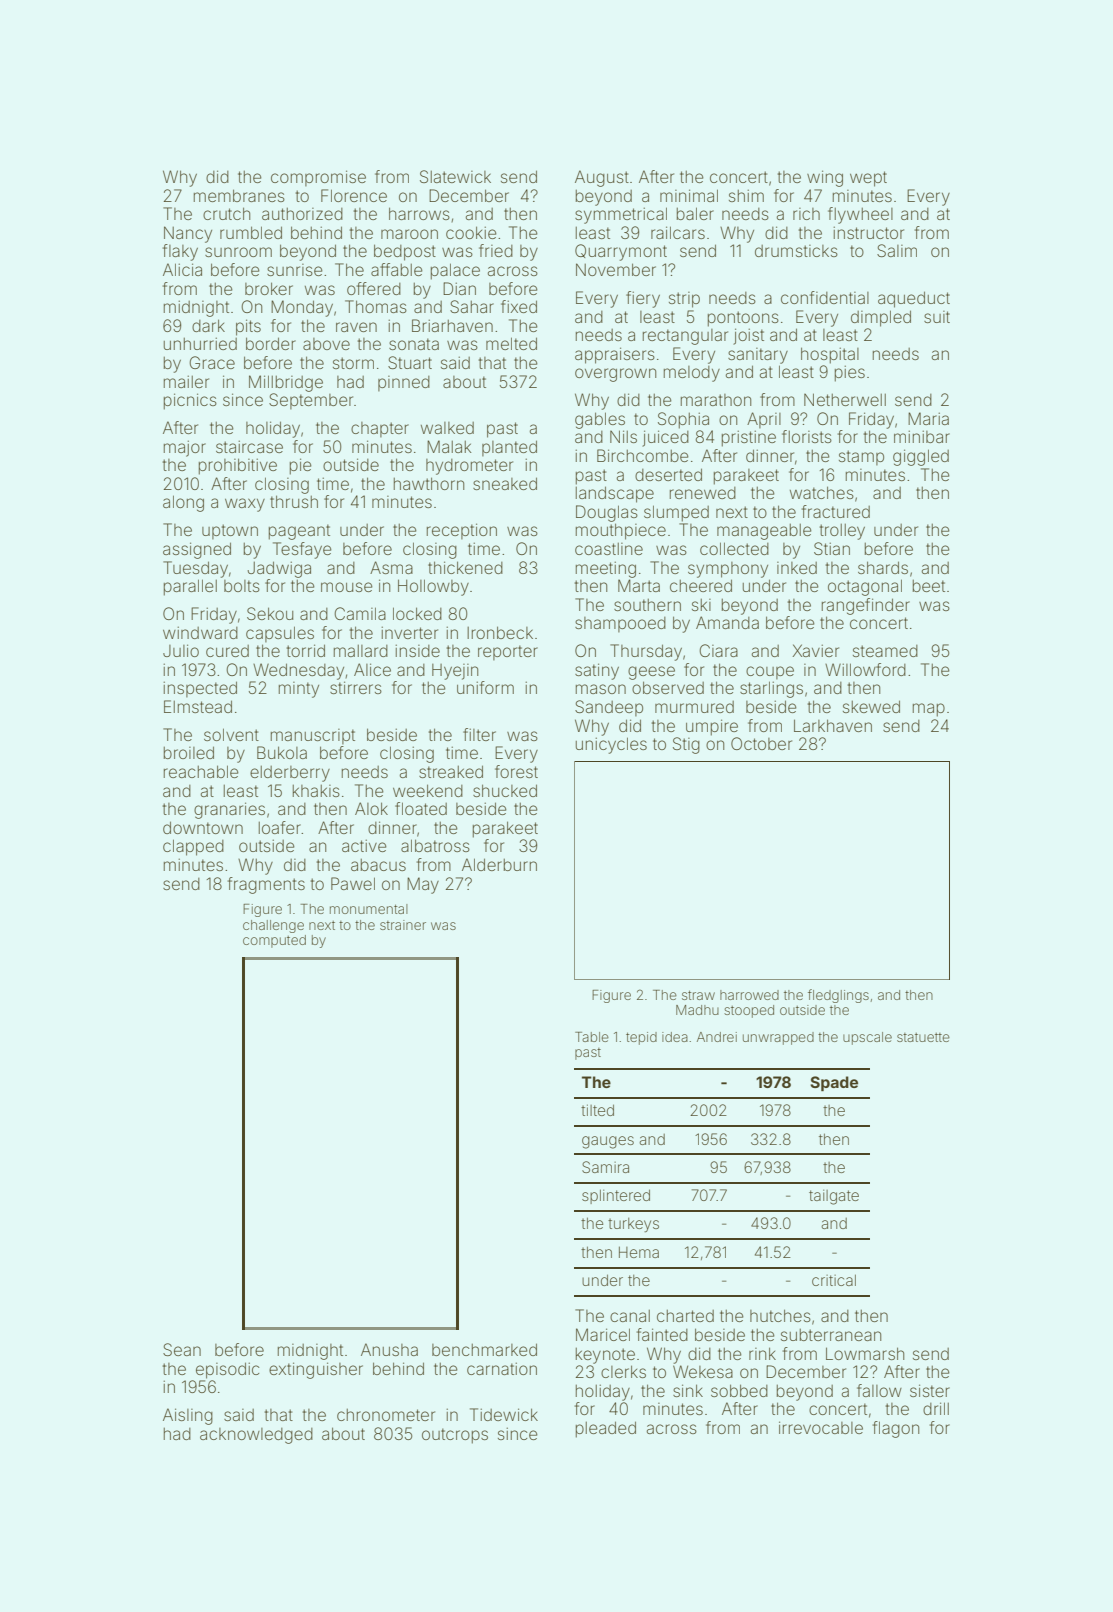  I want to click on computed, so click(274, 941).
